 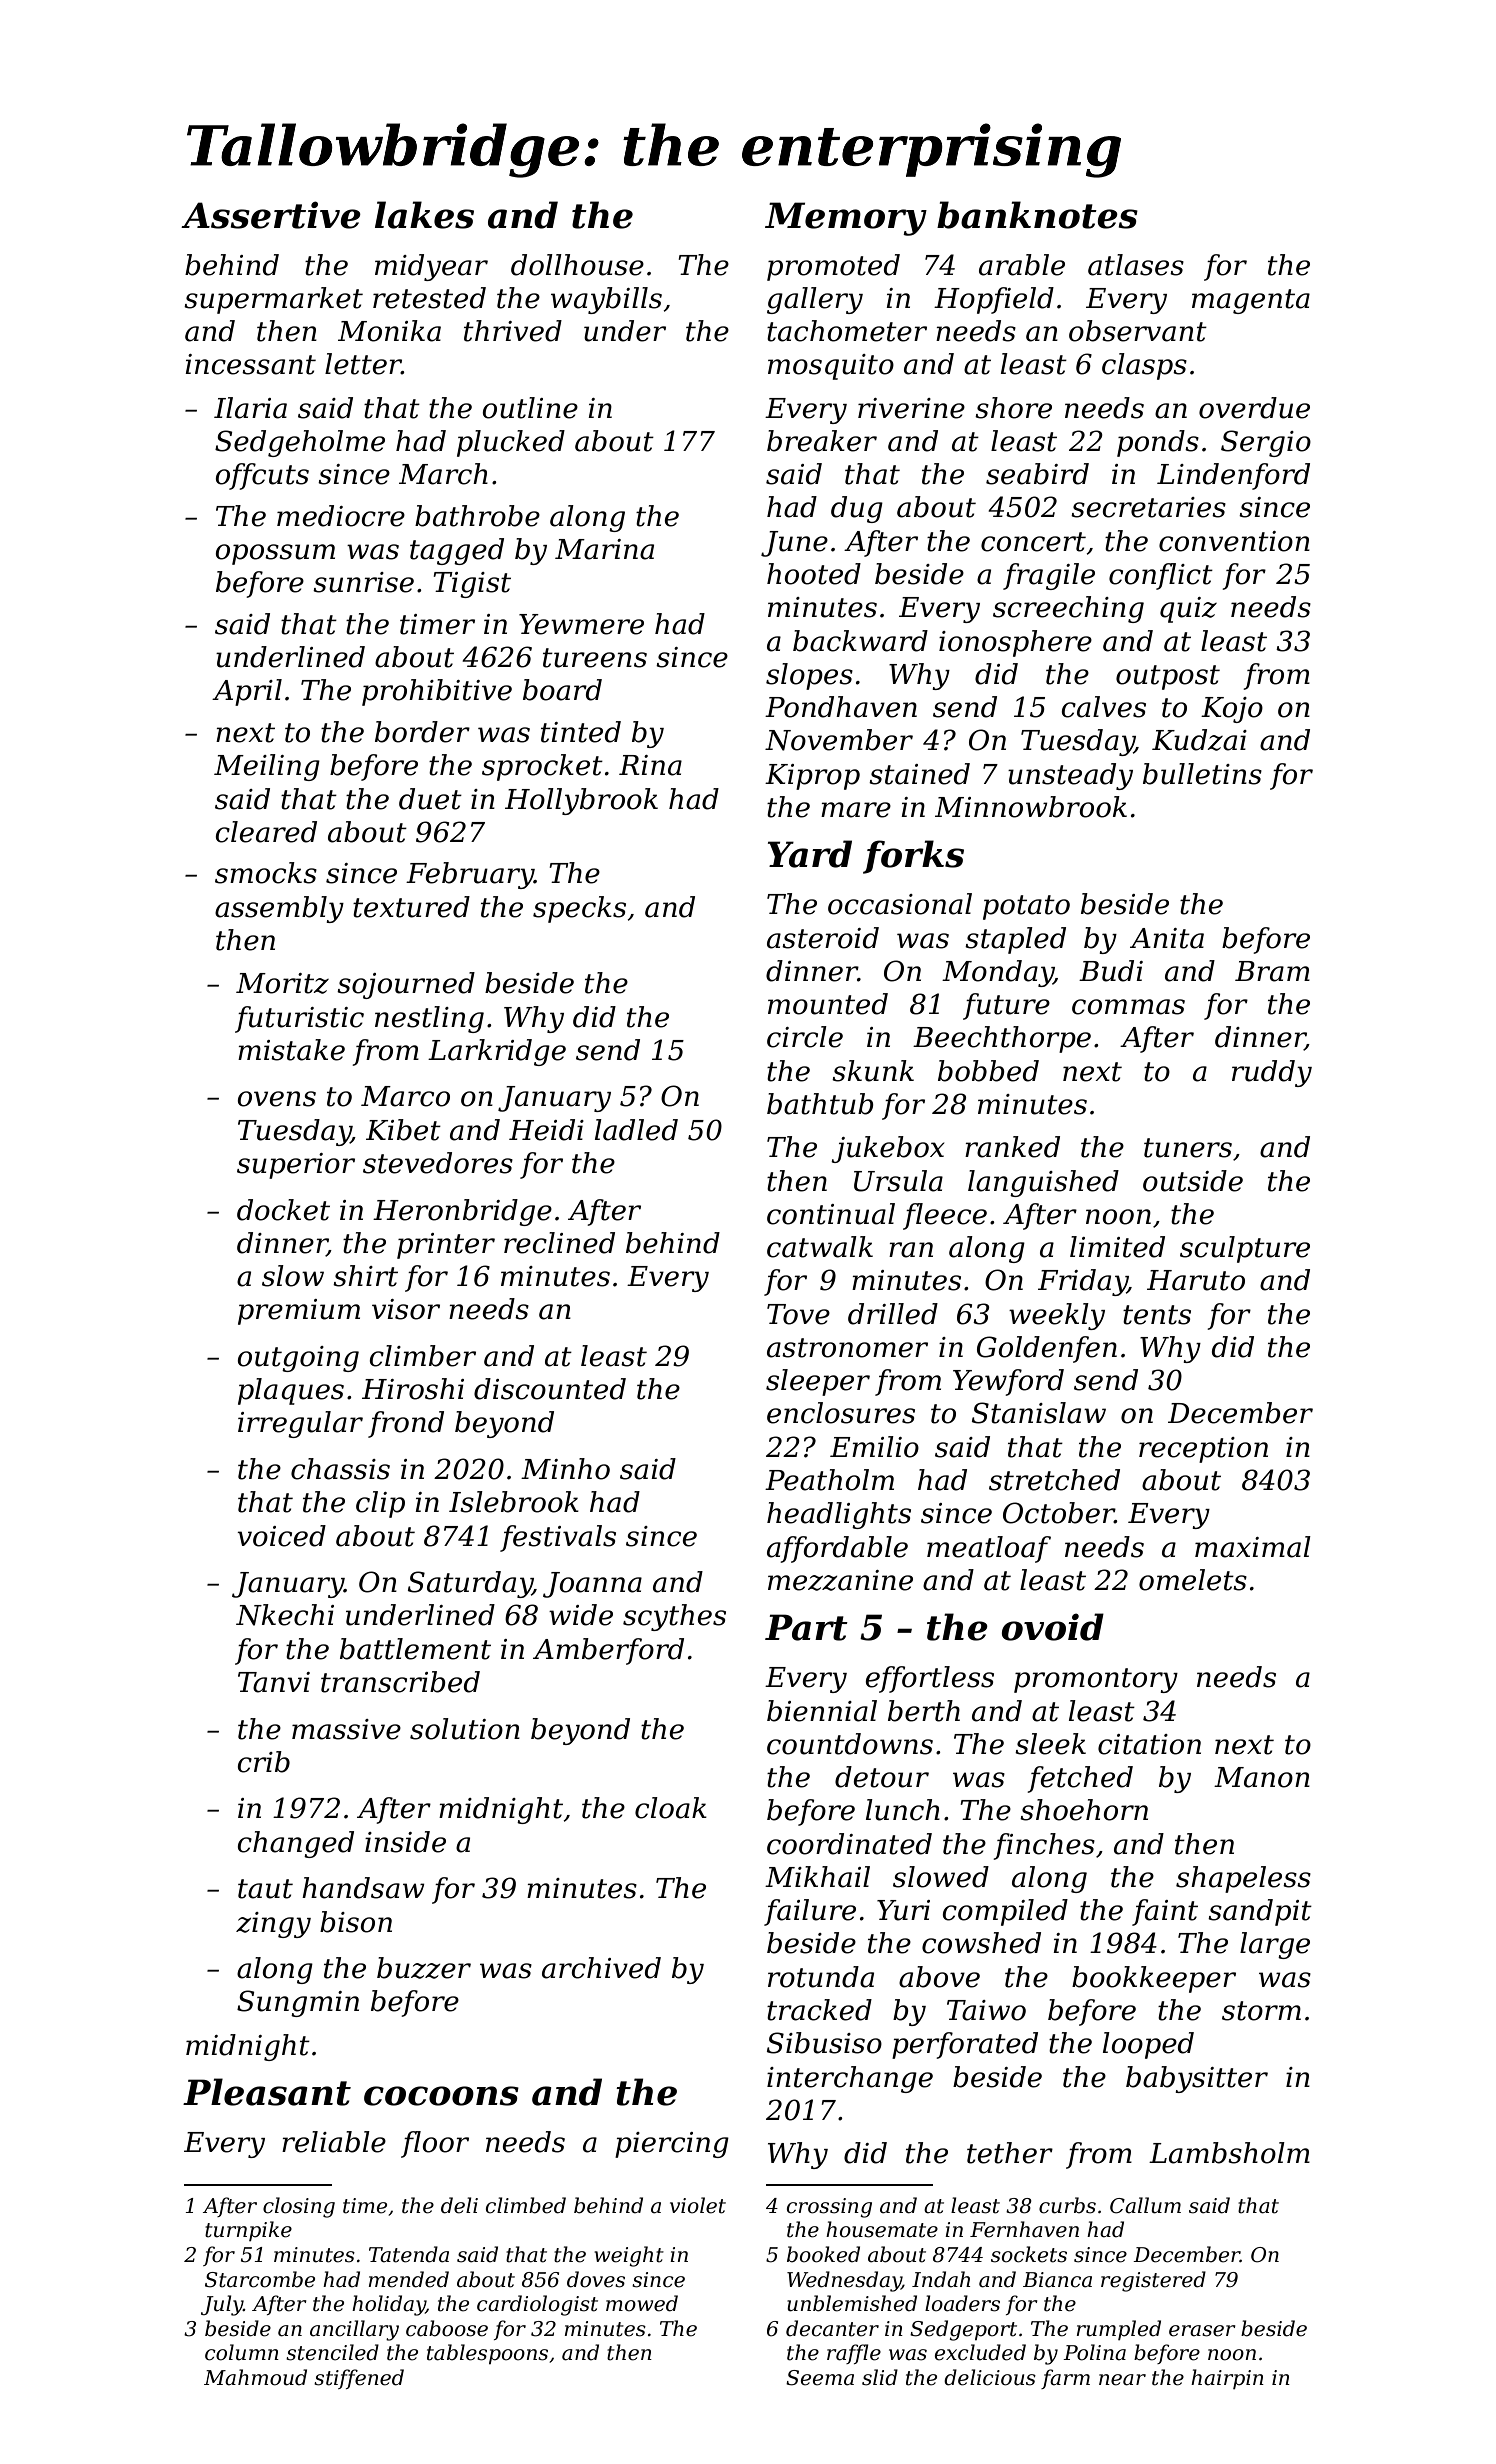 What do you see at coordinates (424, 215) in the page?
I see `lakes` at bounding box center [424, 215].
